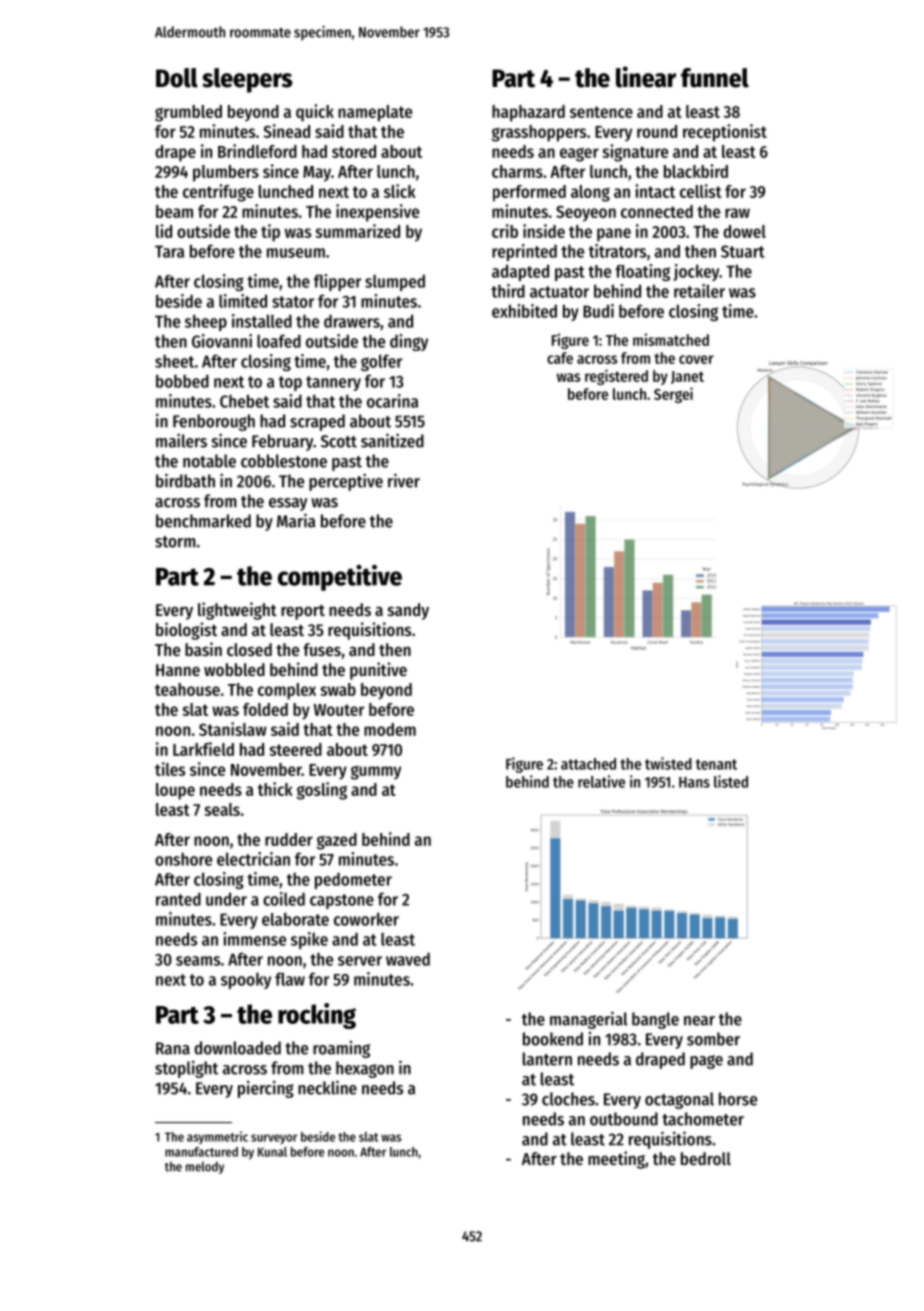 The width and height of the page is (924, 1311). Describe the element at coordinates (616, 1160) in the page. I see `meeting` at that location.
